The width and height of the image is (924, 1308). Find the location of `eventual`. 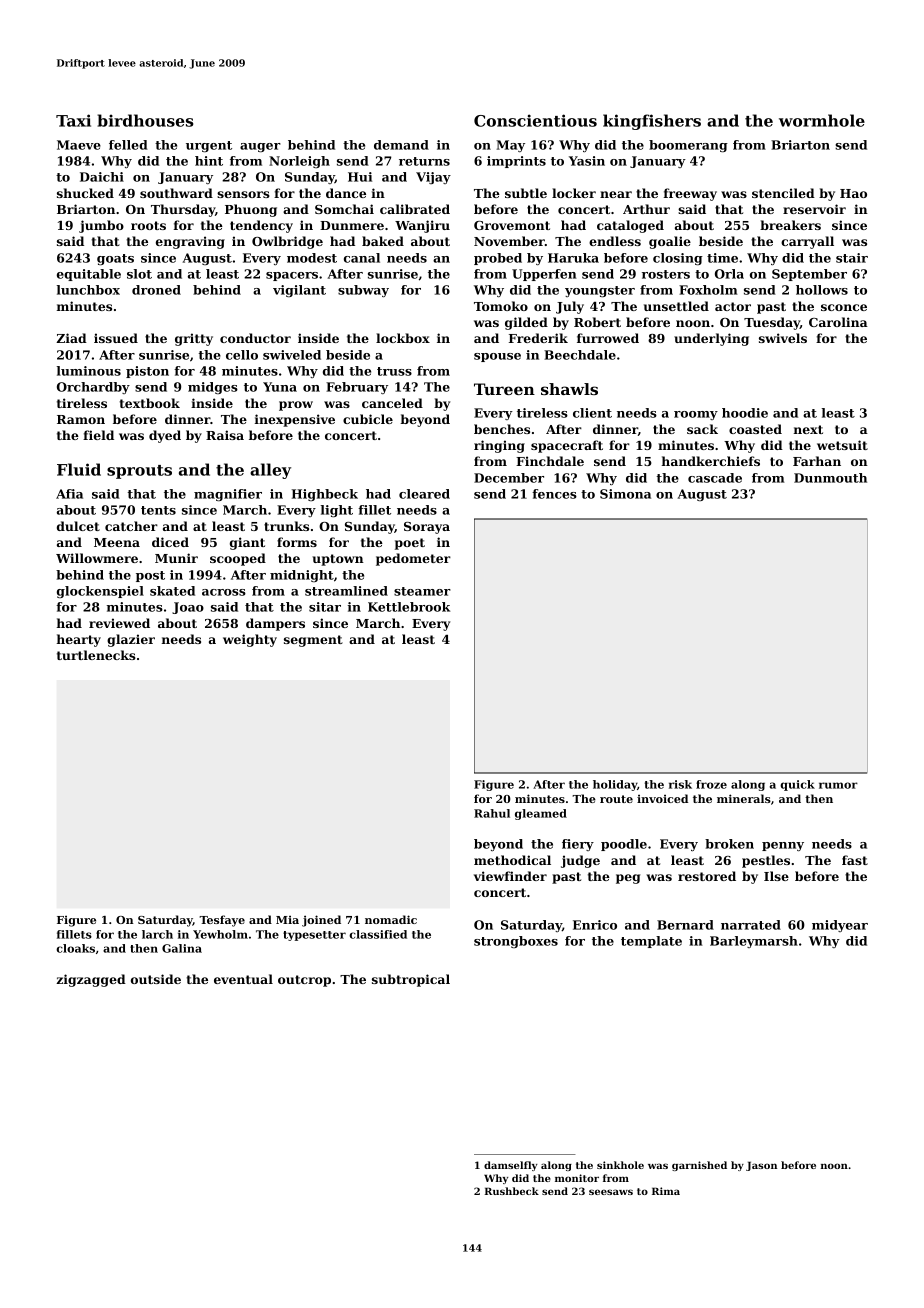

eventual is located at coordinates (243, 979).
